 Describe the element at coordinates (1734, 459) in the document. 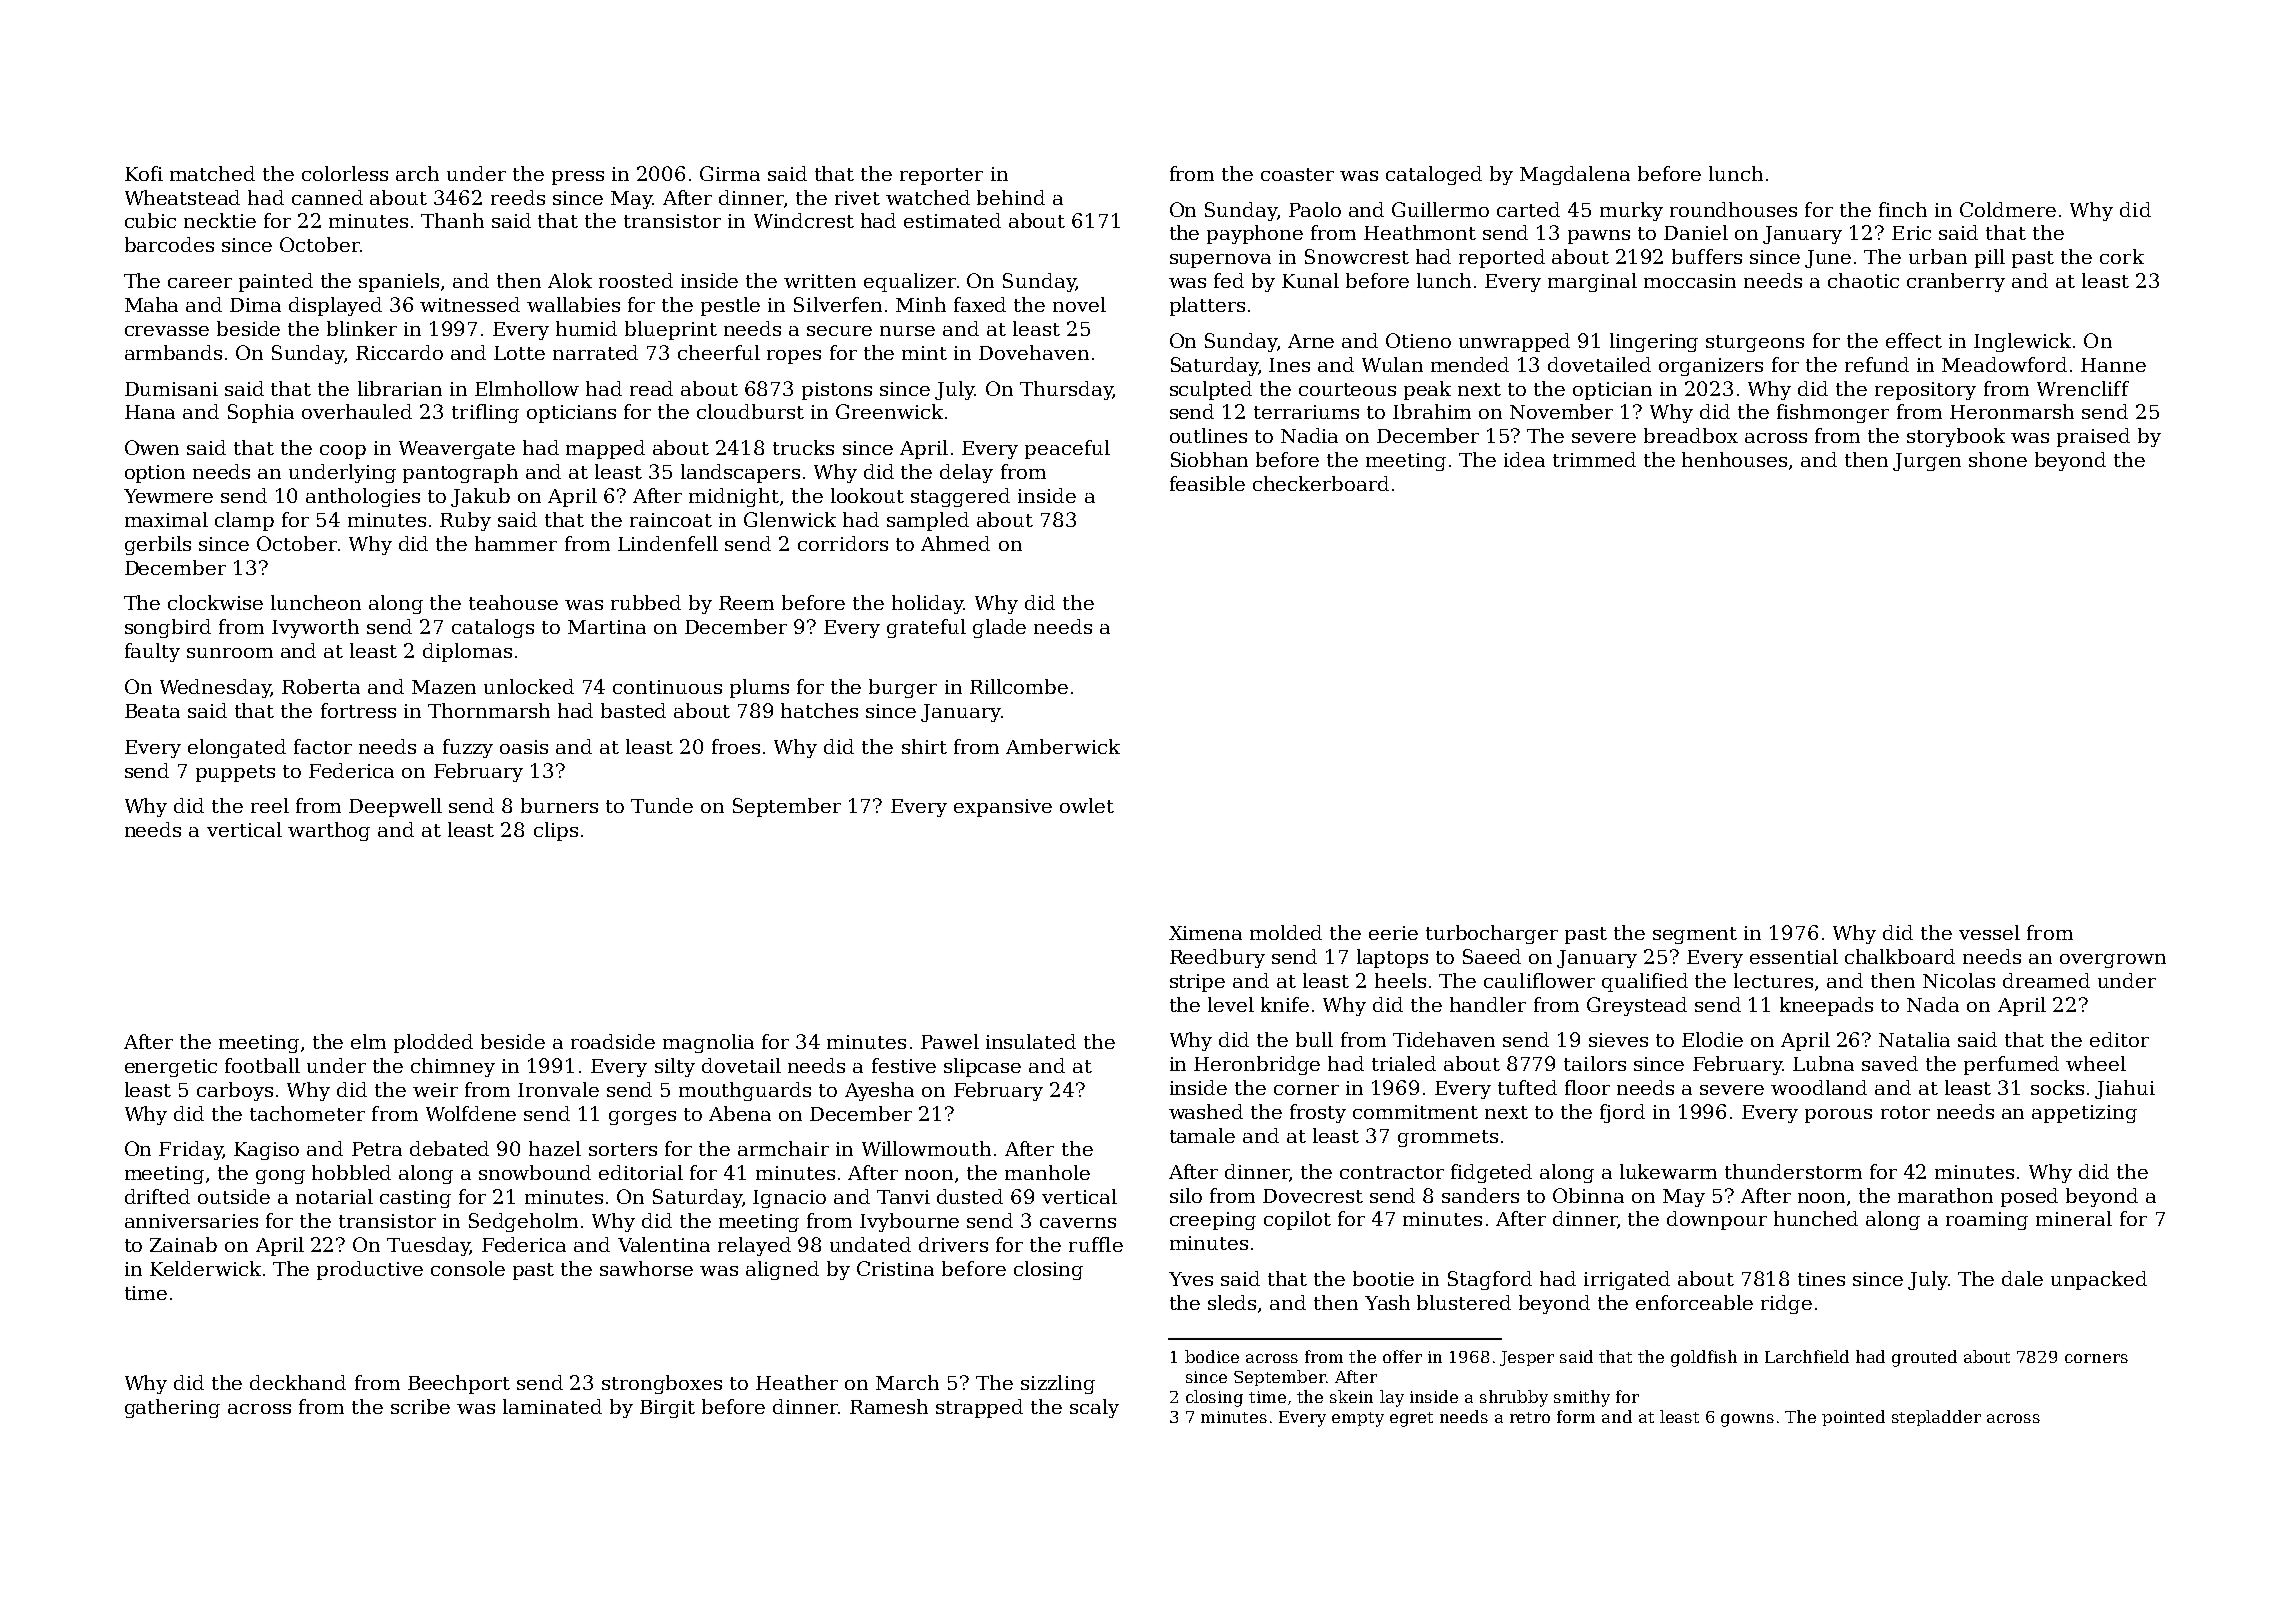

I see `henhouses` at that location.
